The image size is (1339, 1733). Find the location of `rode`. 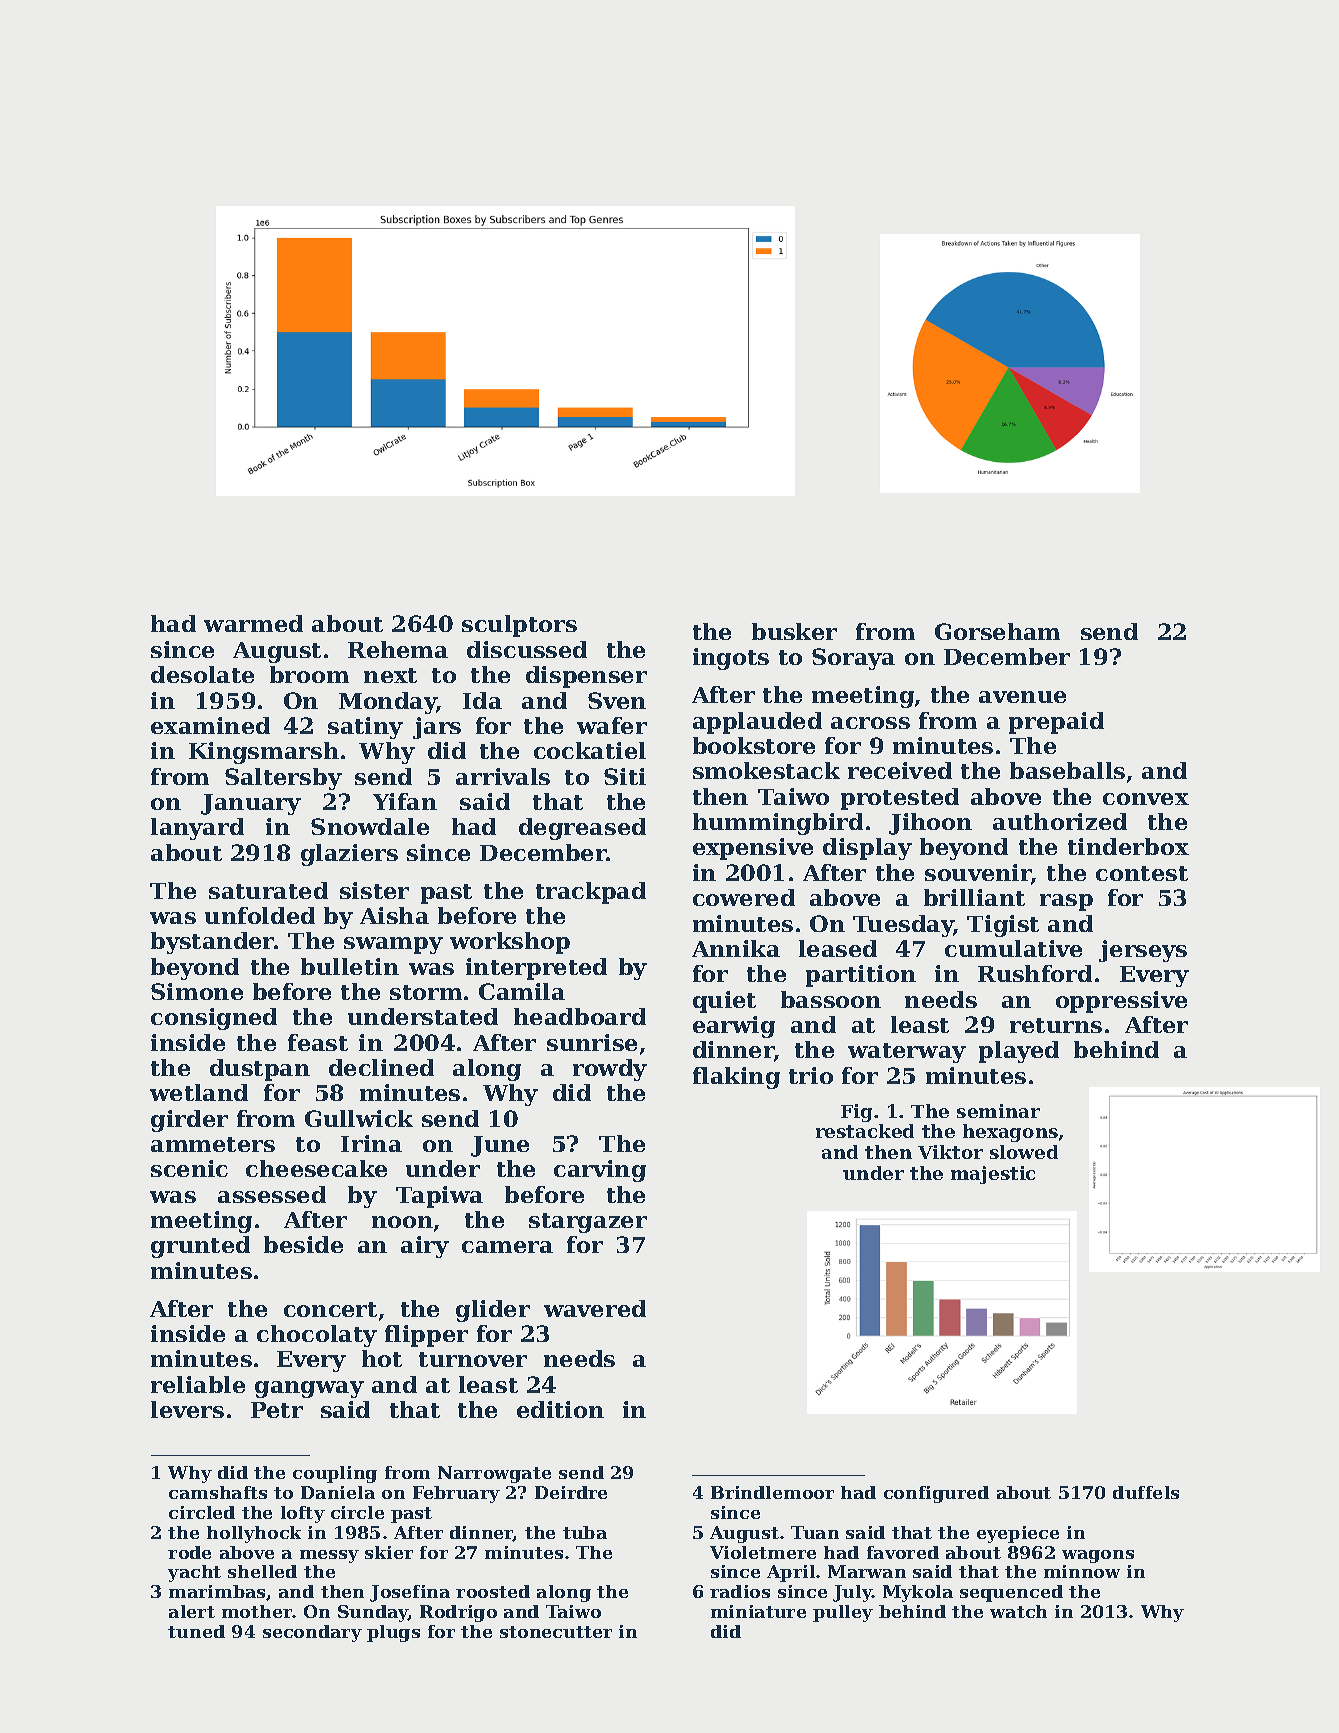

rode is located at coordinates (189, 1552).
